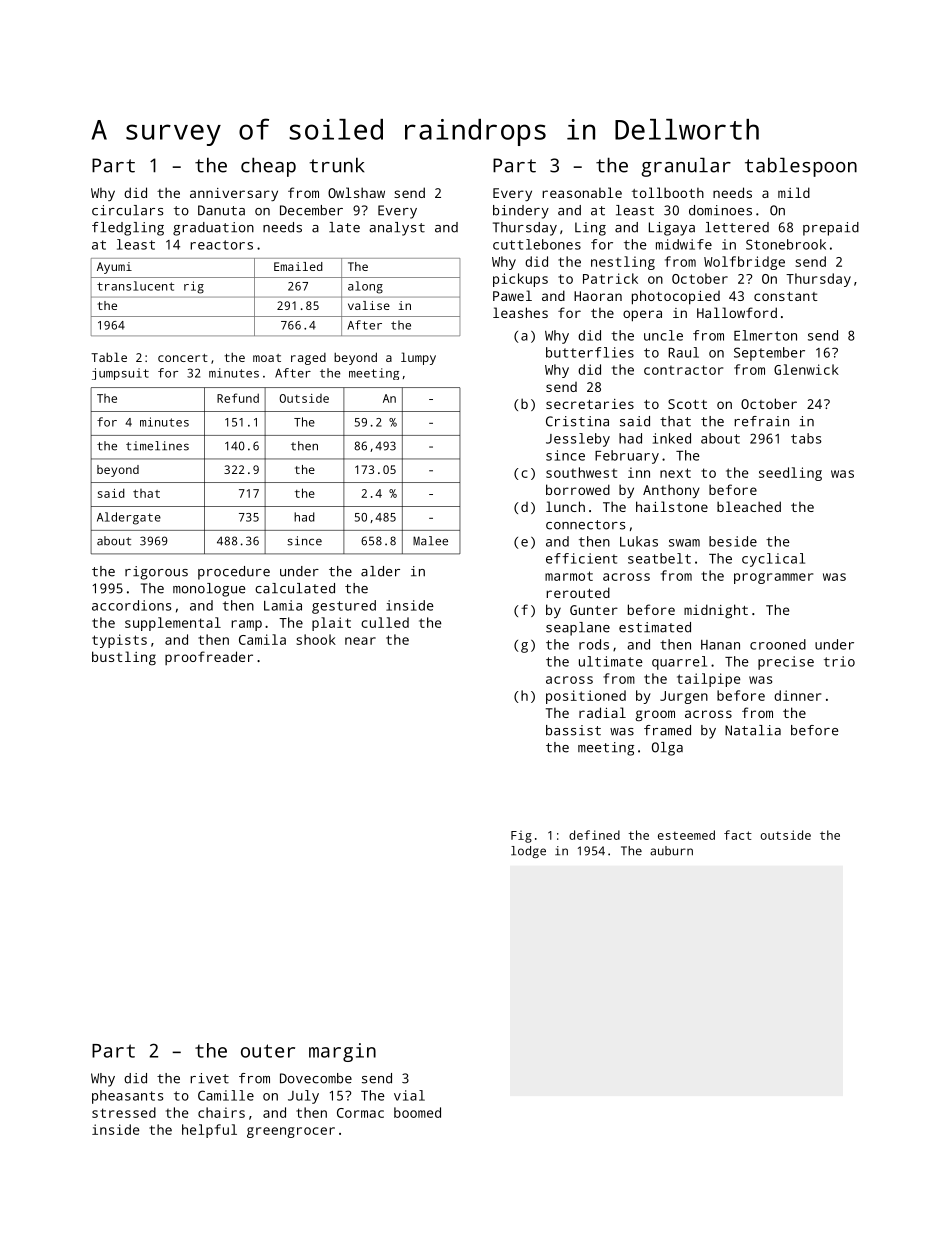  Describe the element at coordinates (565, 506) in the image. I see `lunch` at that location.
